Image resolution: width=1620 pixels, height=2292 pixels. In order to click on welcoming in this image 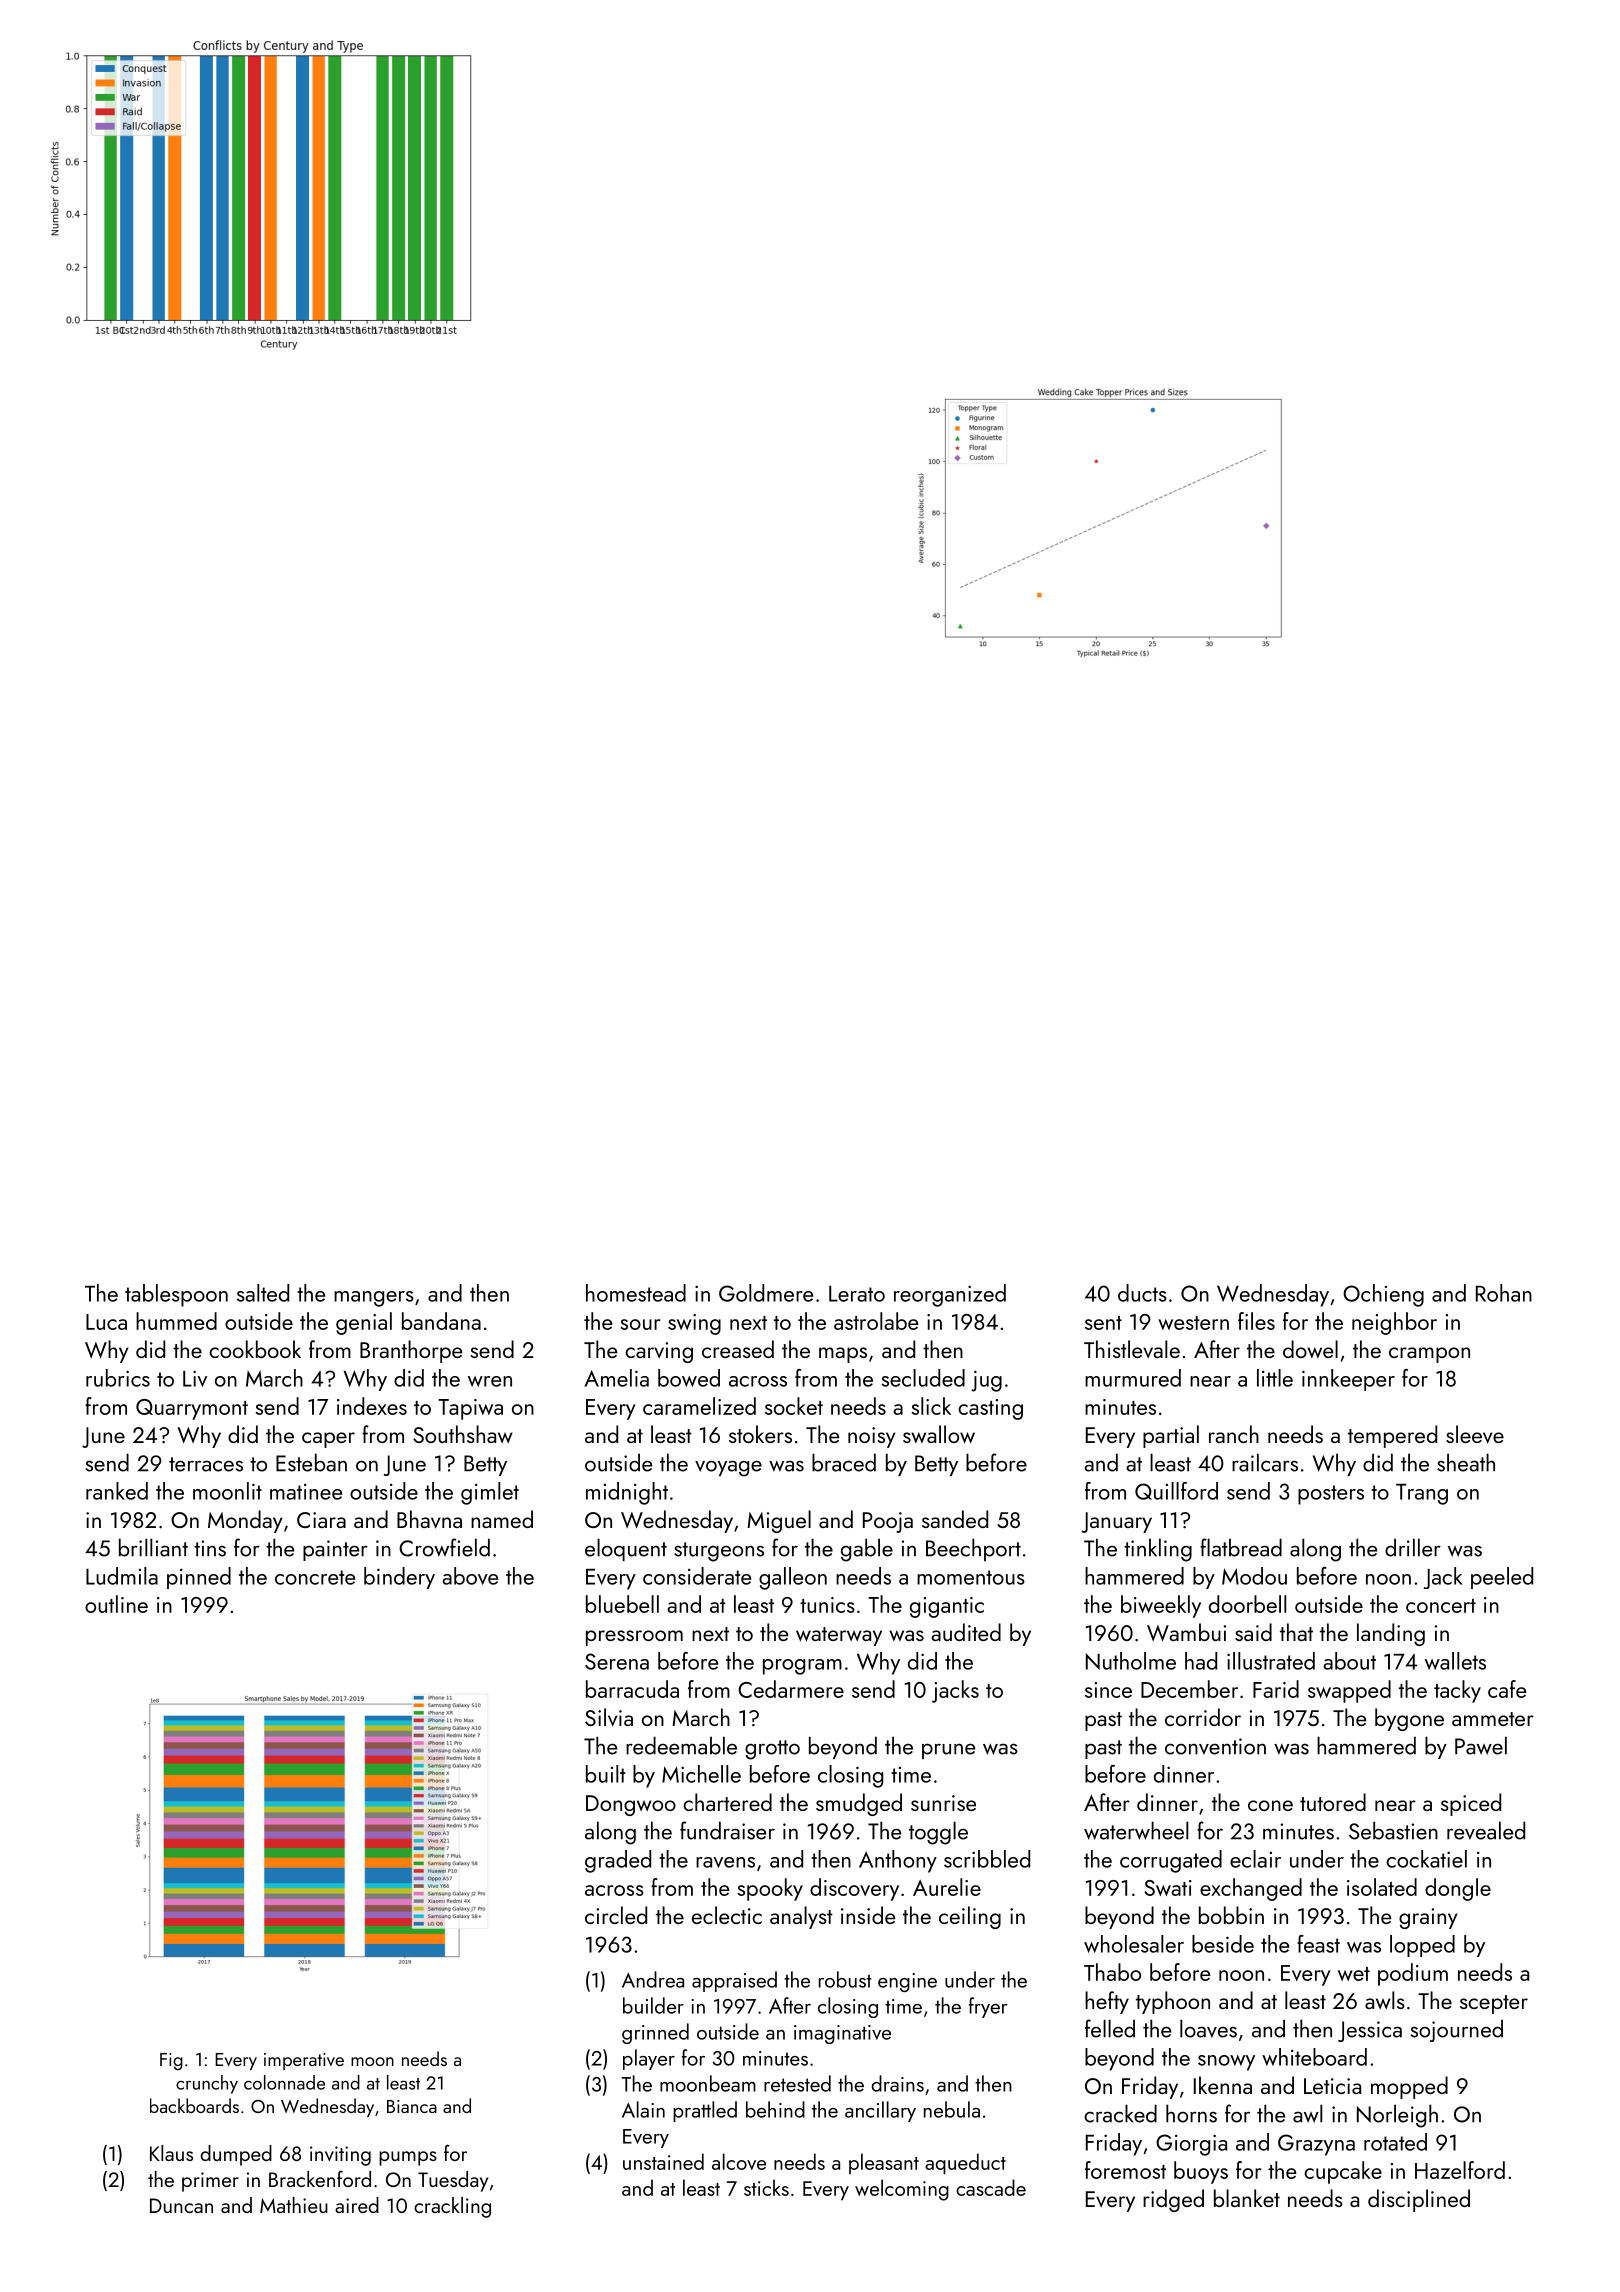, I will do `click(902, 2190)`.
